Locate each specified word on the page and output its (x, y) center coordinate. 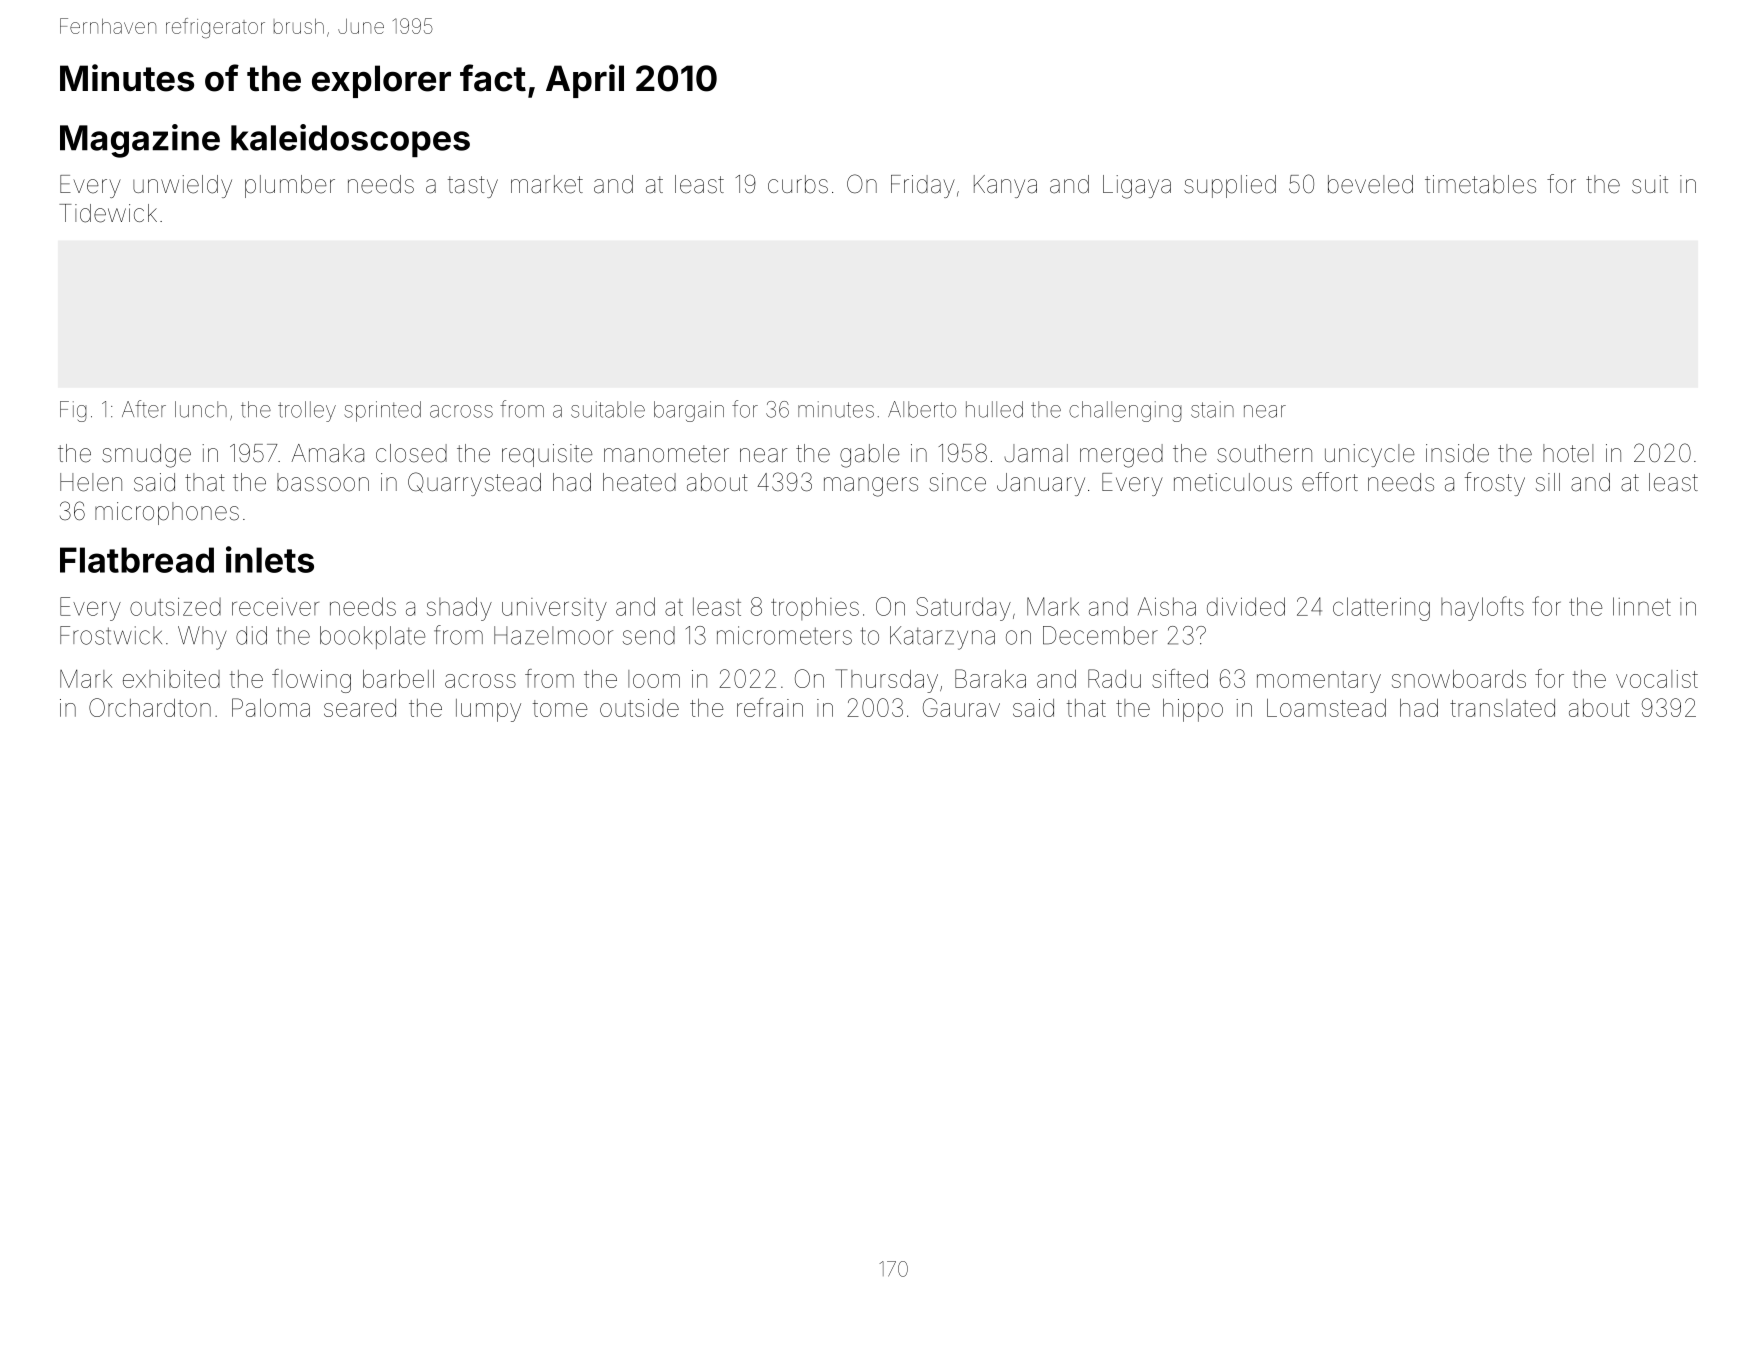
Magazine (140, 141)
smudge (146, 456)
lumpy (488, 710)
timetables (1480, 184)
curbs (798, 184)
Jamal (1036, 453)
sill (1548, 482)
